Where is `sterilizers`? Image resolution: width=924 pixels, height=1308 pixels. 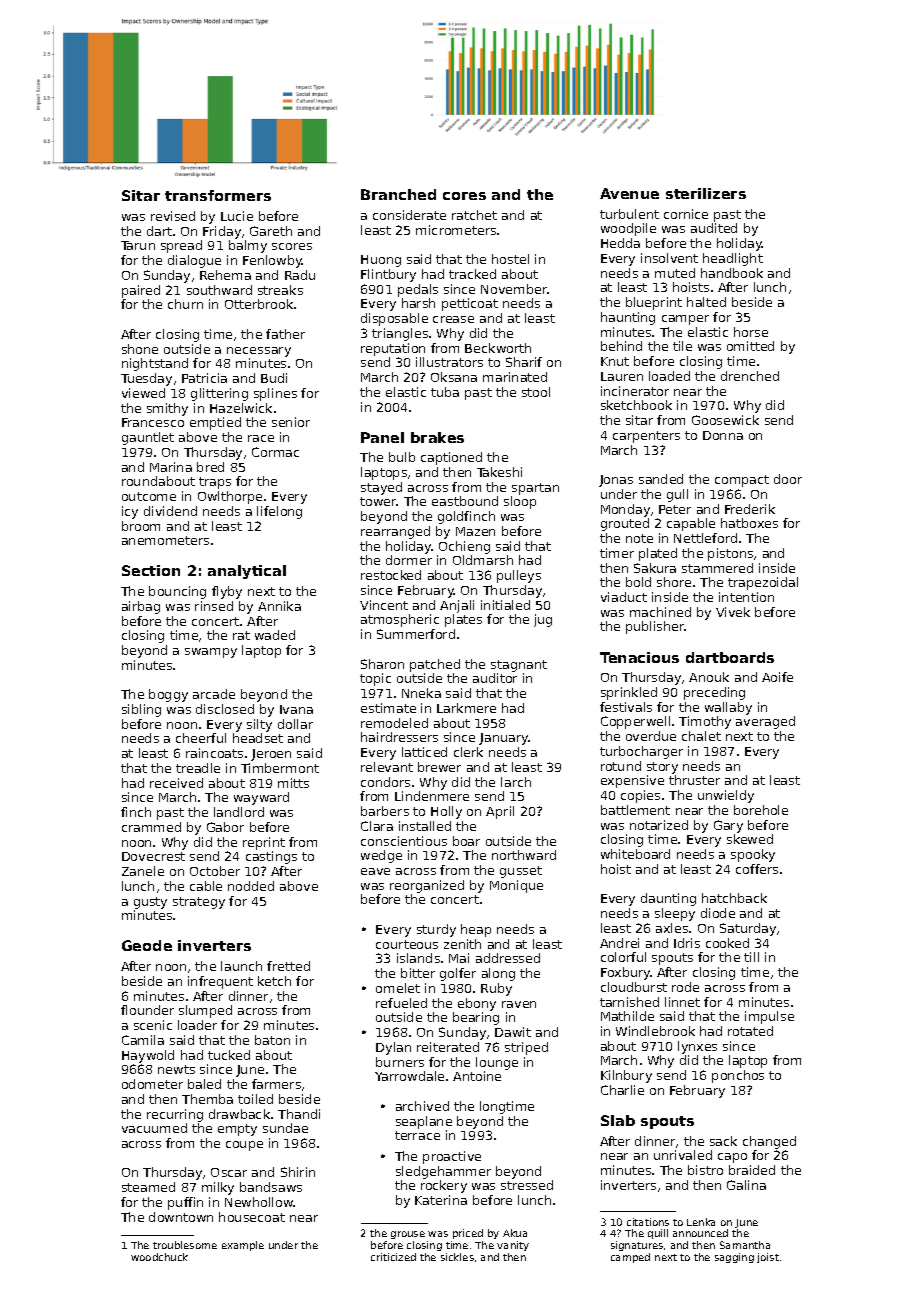 sterilizers is located at coordinates (706, 193).
